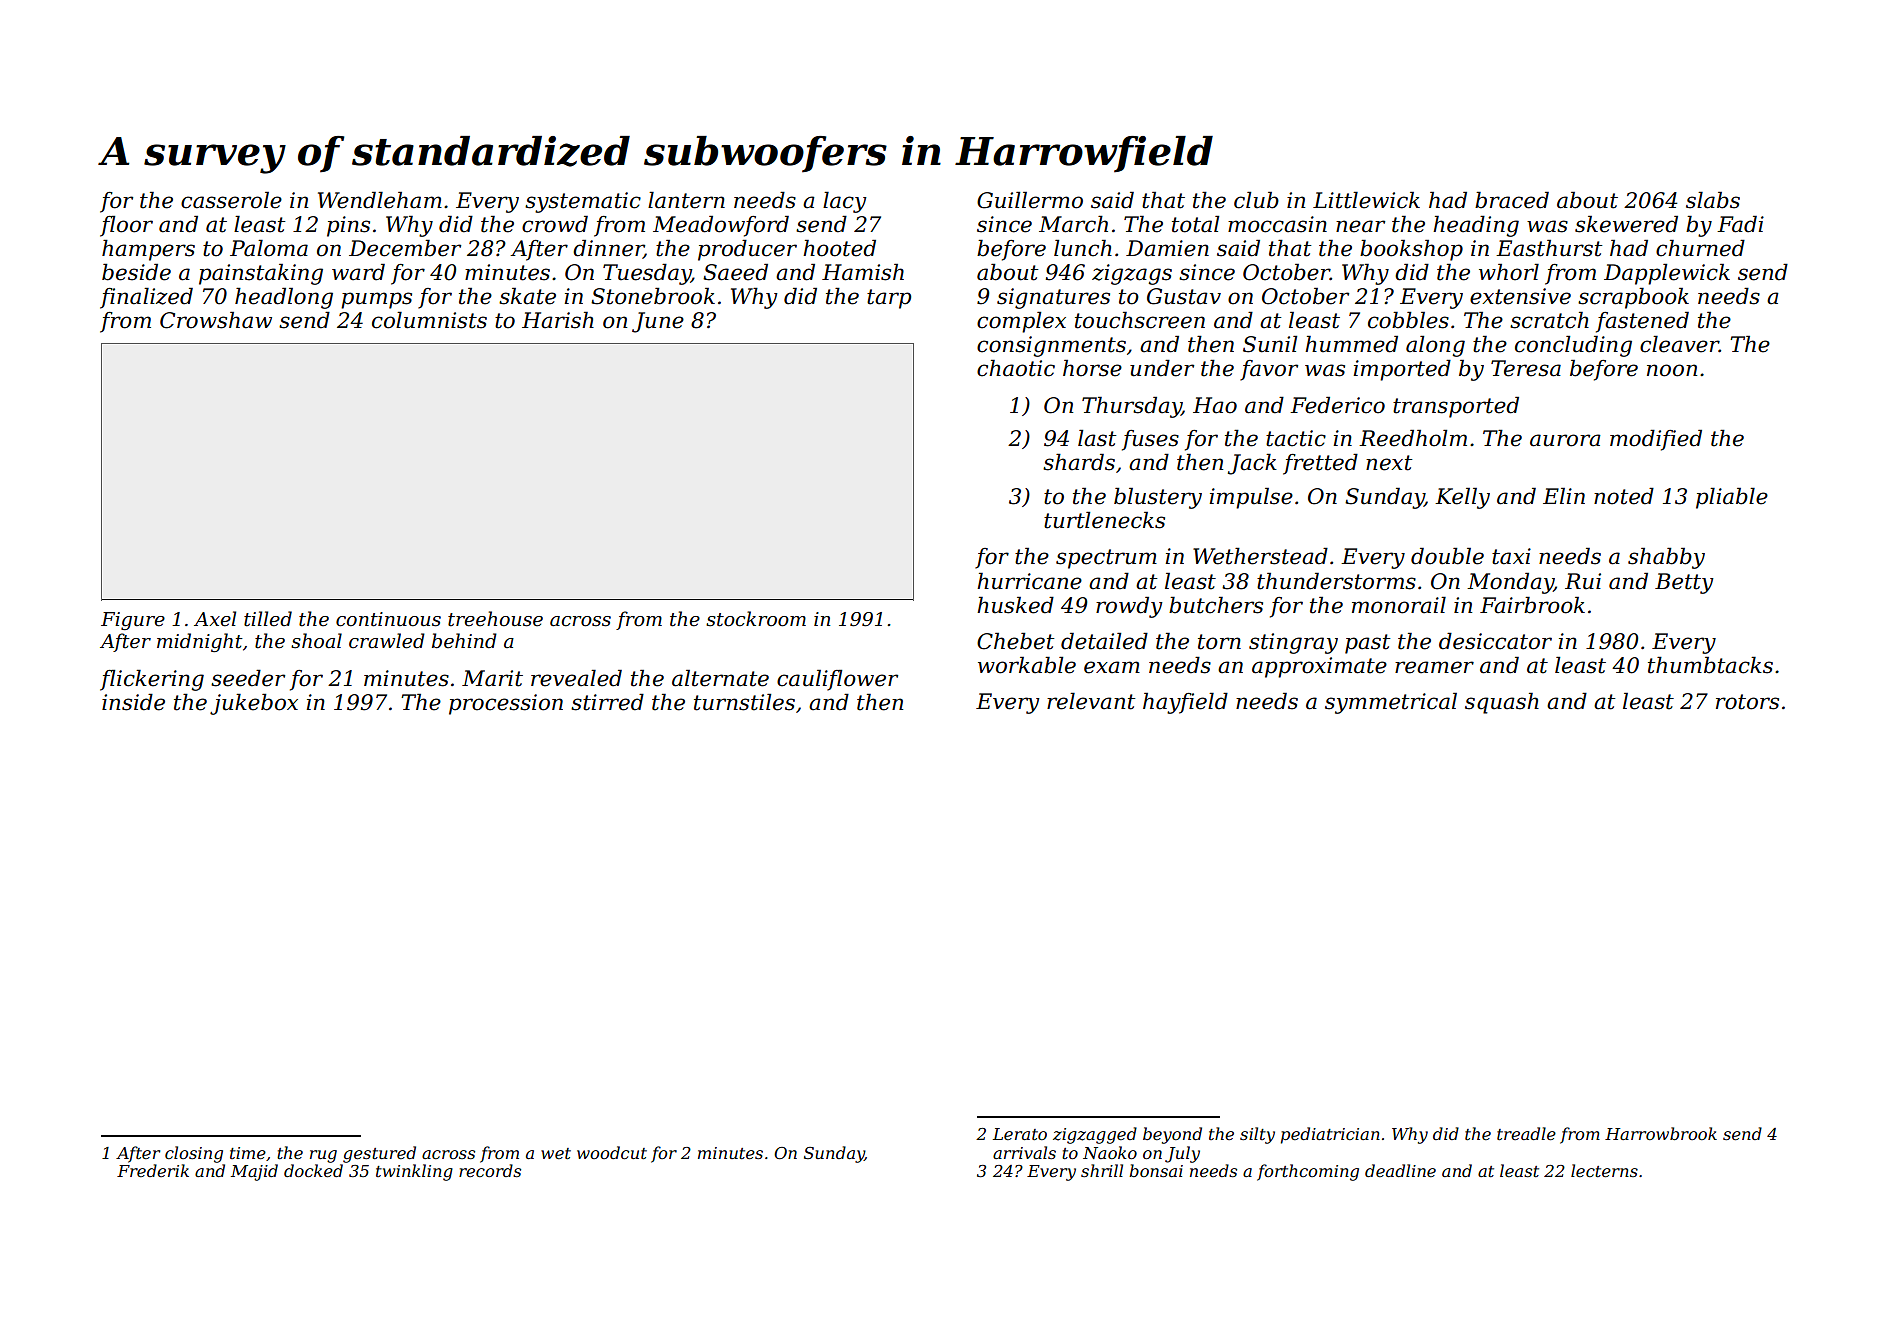 The height and width of the screenshot is (1337, 1891). I want to click on heading, so click(1476, 226).
